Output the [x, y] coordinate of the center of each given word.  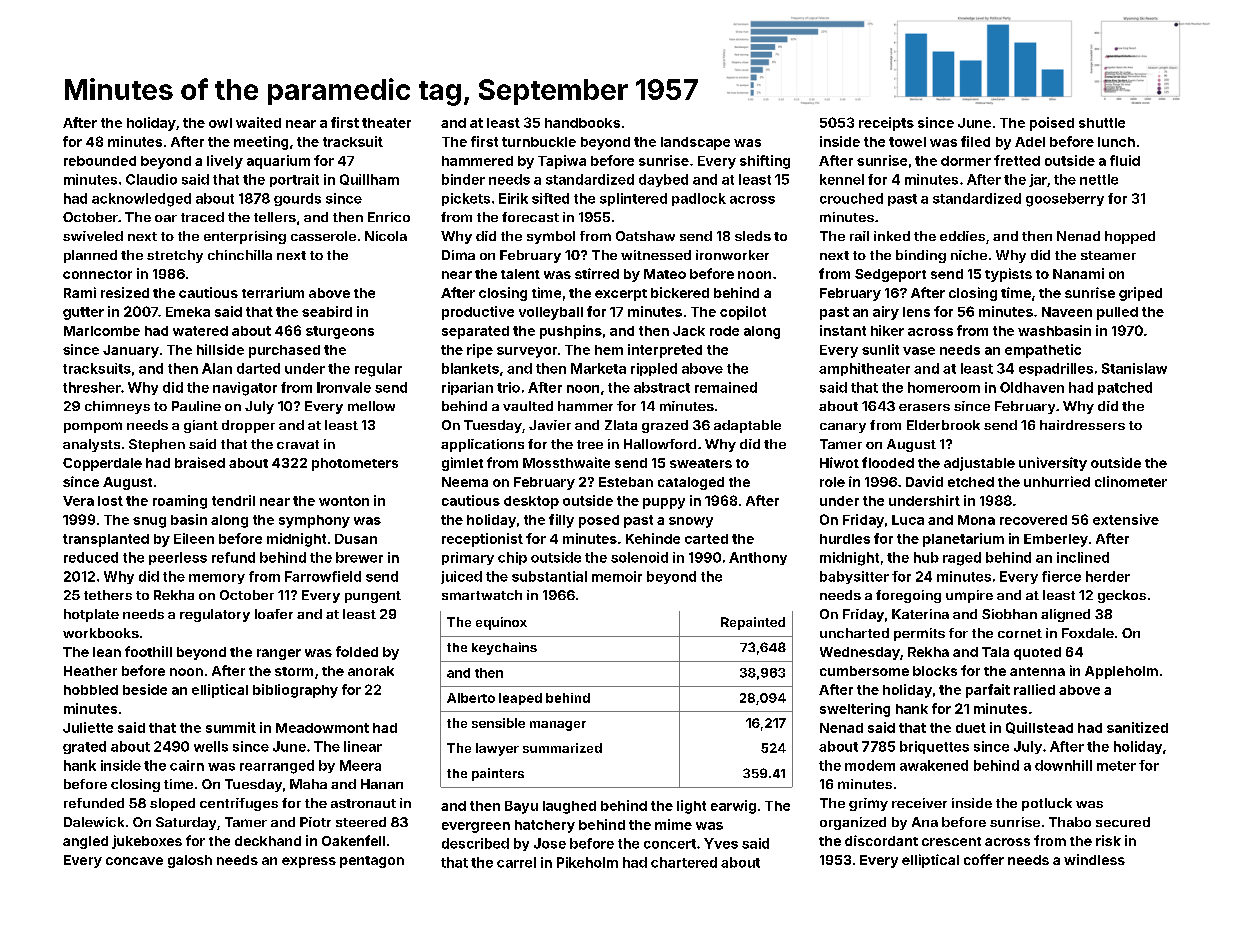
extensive [1126, 519]
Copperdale [102, 464]
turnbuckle [539, 142]
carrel [516, 862]
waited [258, 122]
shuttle [1102, 123]
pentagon [372, 862]
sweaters [701, 463]
